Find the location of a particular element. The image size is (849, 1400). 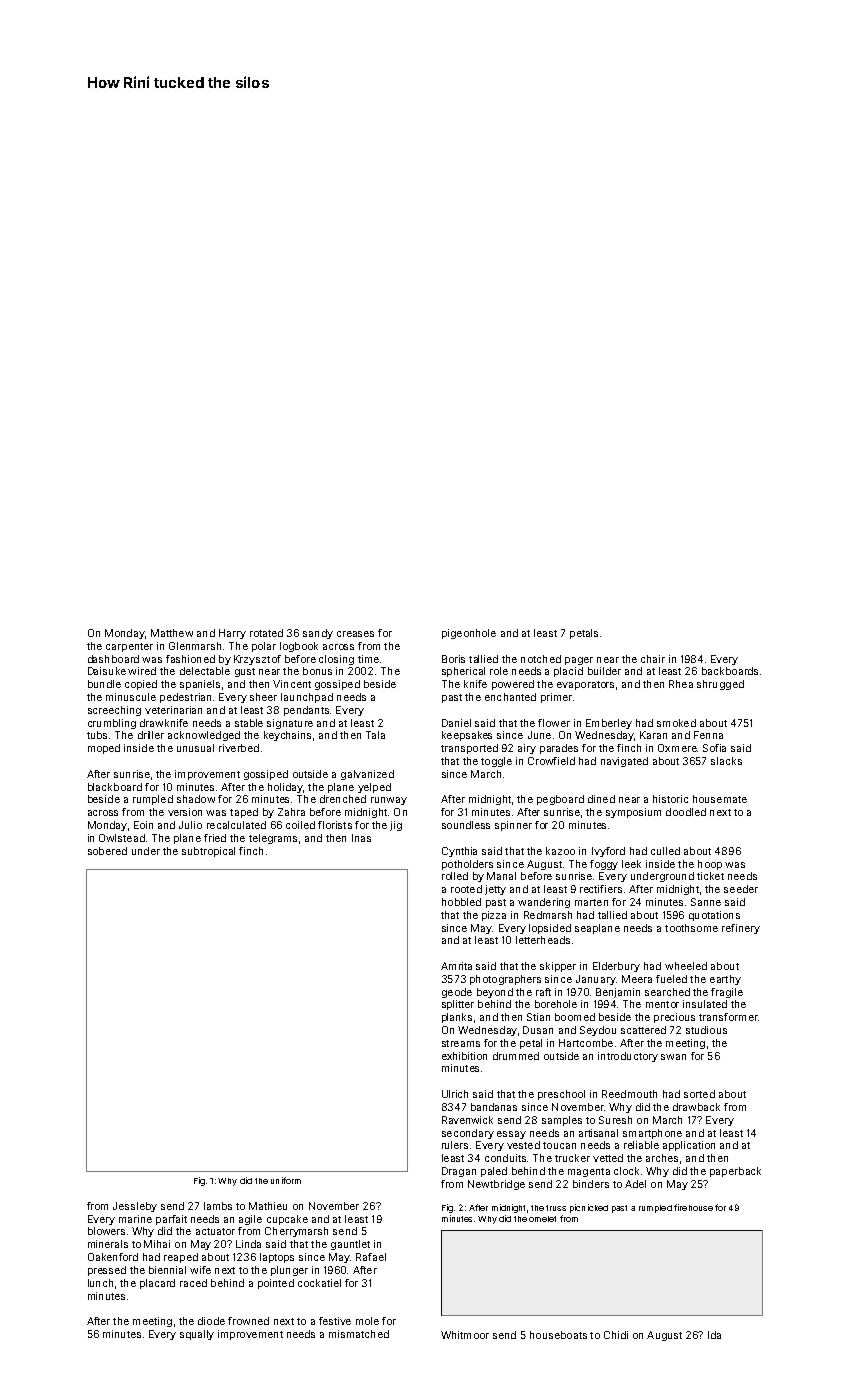

squally is located at coordinates (197, 1335).
